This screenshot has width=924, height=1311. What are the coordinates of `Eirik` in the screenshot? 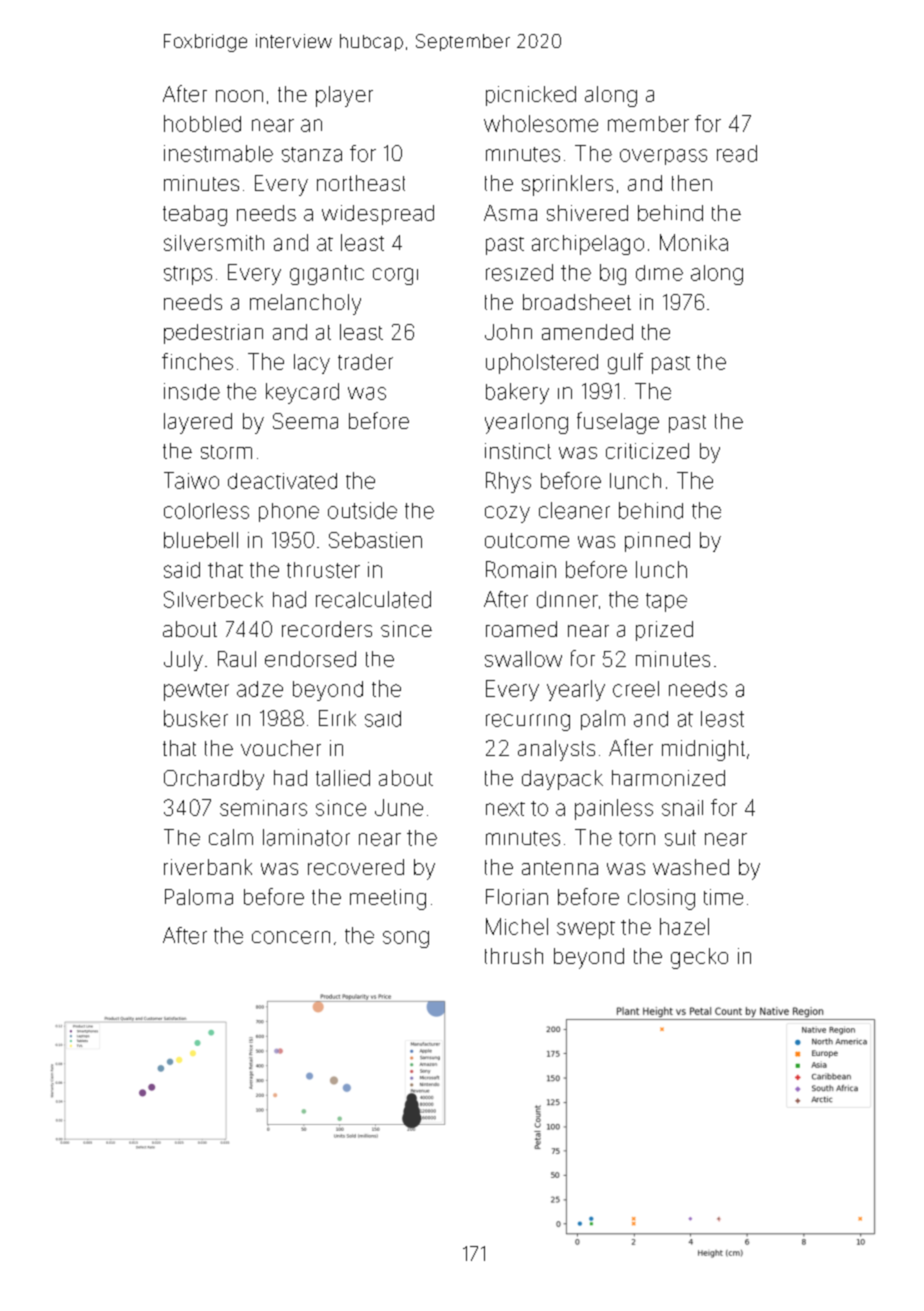 It's located at (337, 718).
